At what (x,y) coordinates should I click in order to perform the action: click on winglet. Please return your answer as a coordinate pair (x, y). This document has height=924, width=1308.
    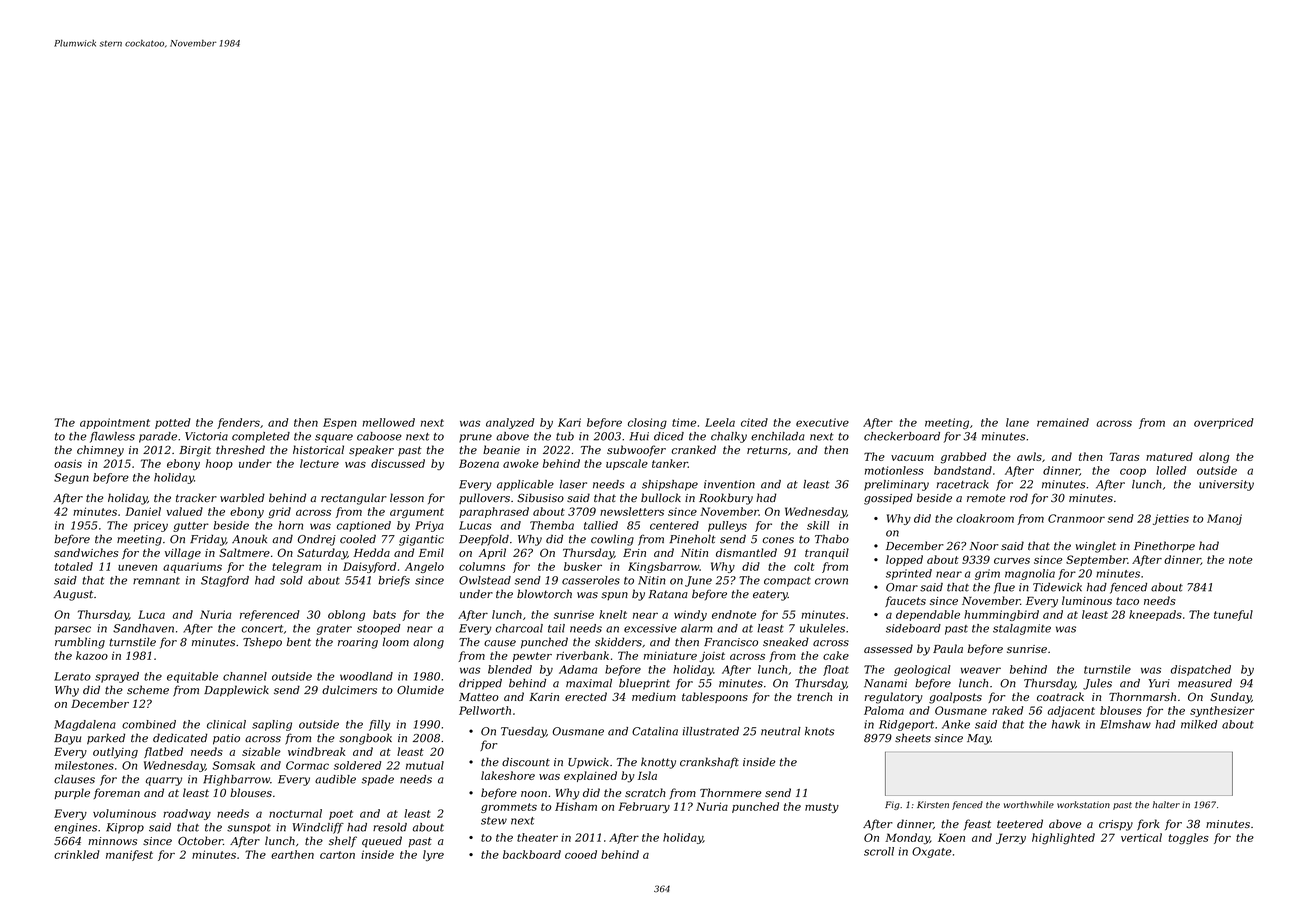
    Looking at the image, I should click on (1096, 547).
